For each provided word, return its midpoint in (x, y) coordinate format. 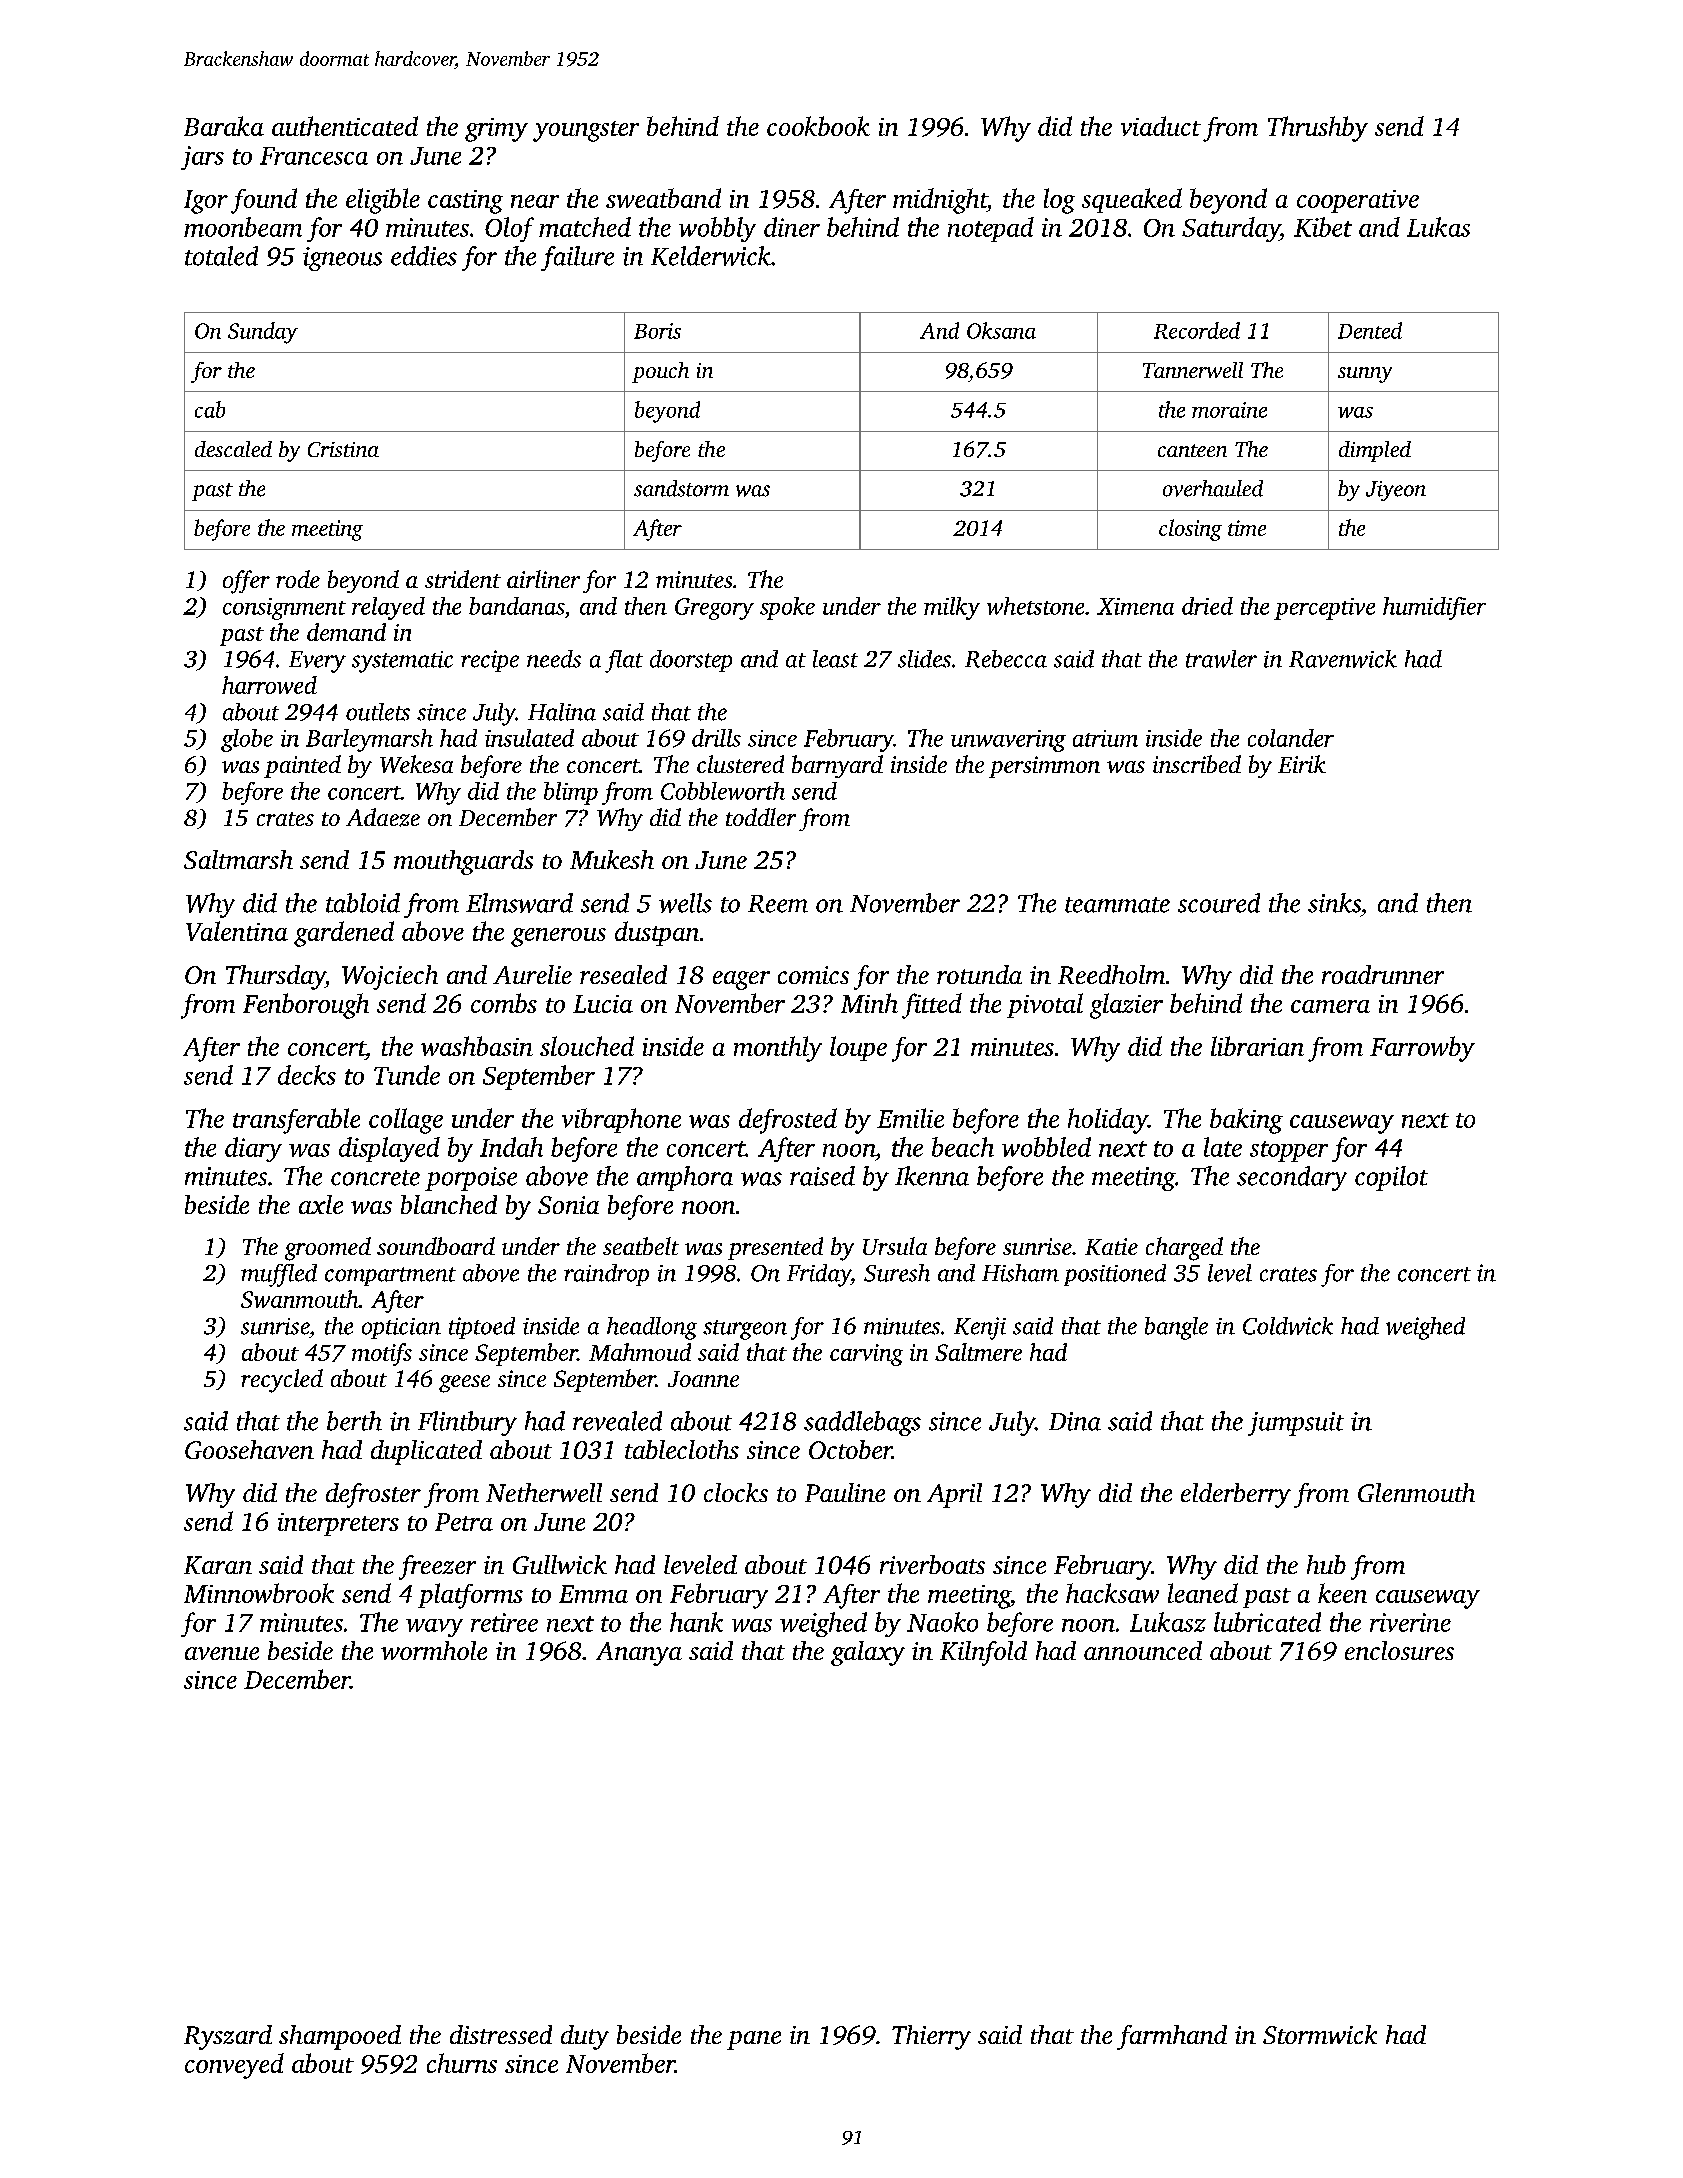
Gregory (714, 609)
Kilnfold (983, 1653)
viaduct (1161, 126)
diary (253, 1149)
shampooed (340, 2037)
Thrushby (1318, 129)
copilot (1391, 1178)
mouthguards (463, 862)
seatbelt (641, 1246)
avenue (222, 1653)
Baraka (224, 126)
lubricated (1267, 1622)
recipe (490, 661)
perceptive (1324, 609)
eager (741, 980)
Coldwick (1288, 1326)
